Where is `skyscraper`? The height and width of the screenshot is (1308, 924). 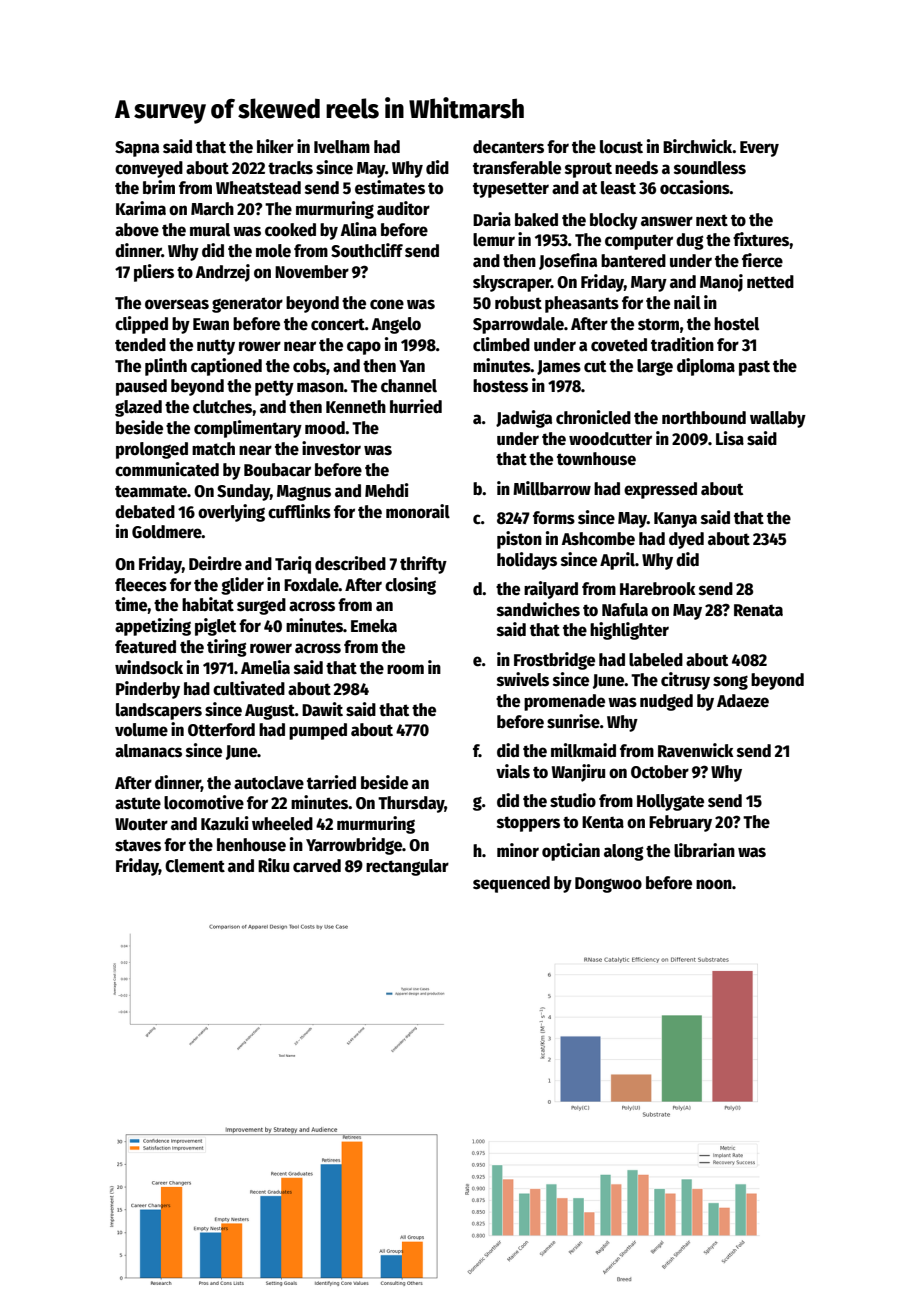
skyscraper is located at coordinates (512, 283).
